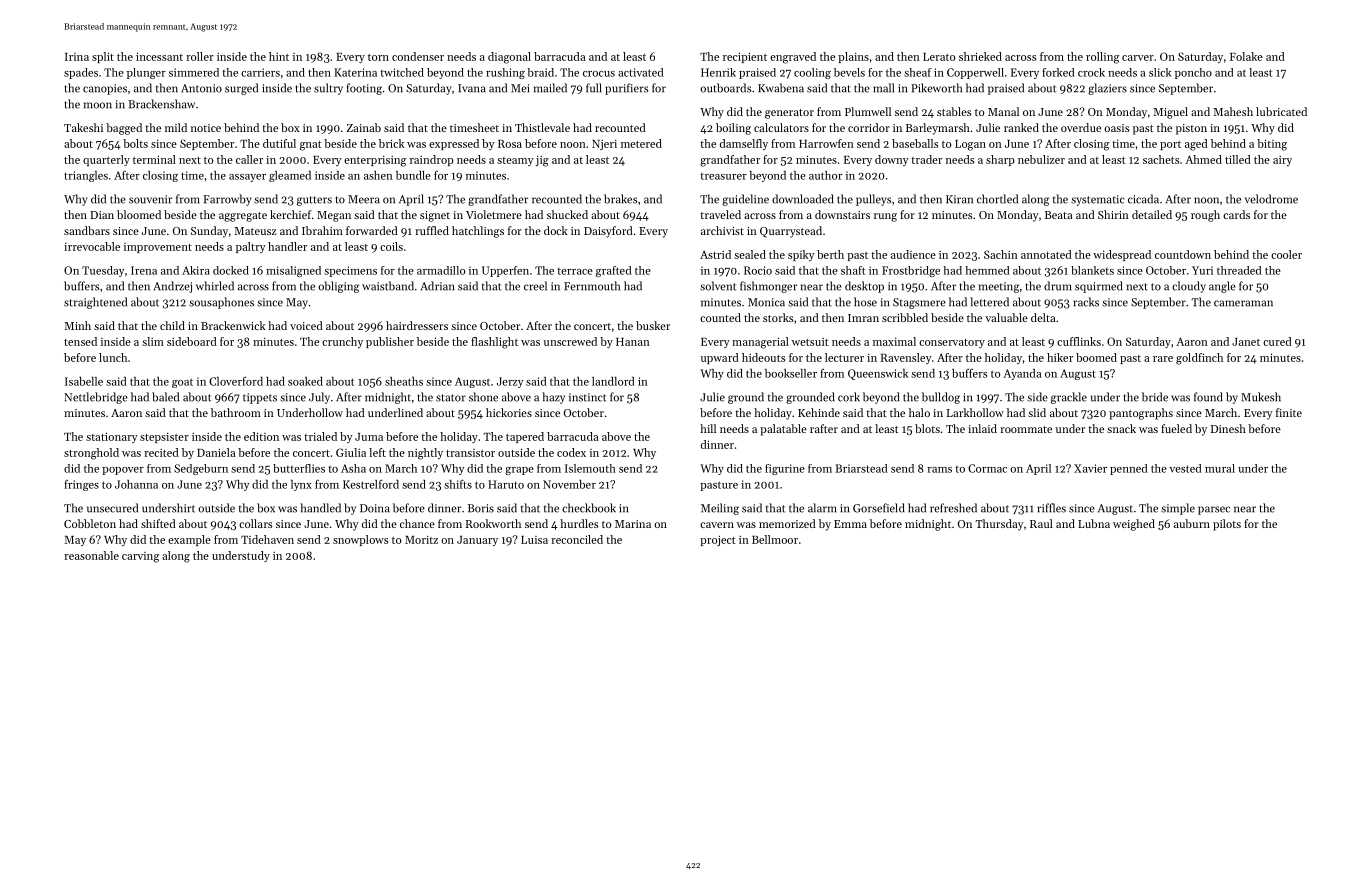  Describe the element at coordinates (369, 437) in the document. I see `Juma` at that location.
